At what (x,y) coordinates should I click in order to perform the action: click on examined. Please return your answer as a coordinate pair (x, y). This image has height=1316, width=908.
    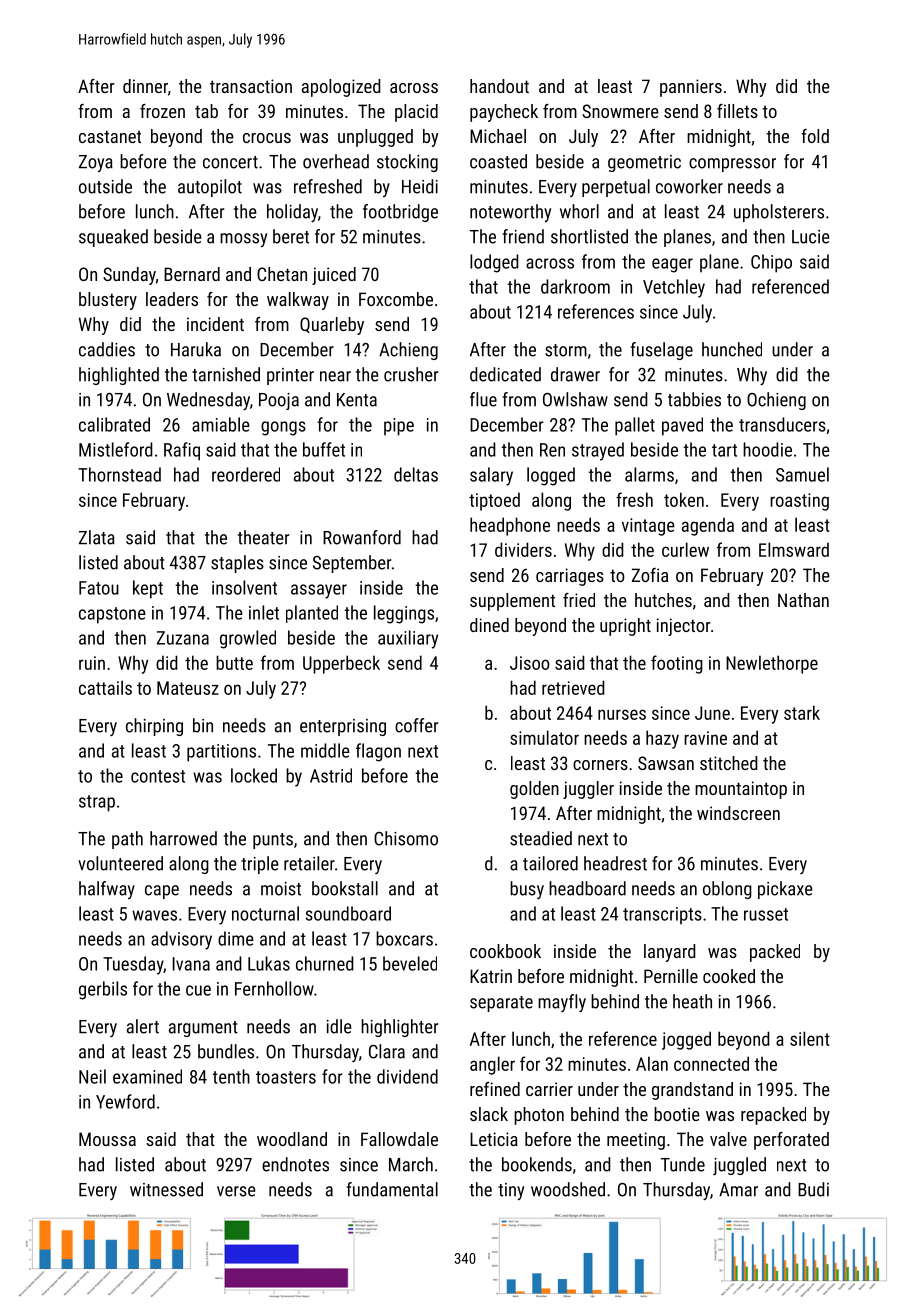
    Looking at the image, I should click on (147, 1076).
